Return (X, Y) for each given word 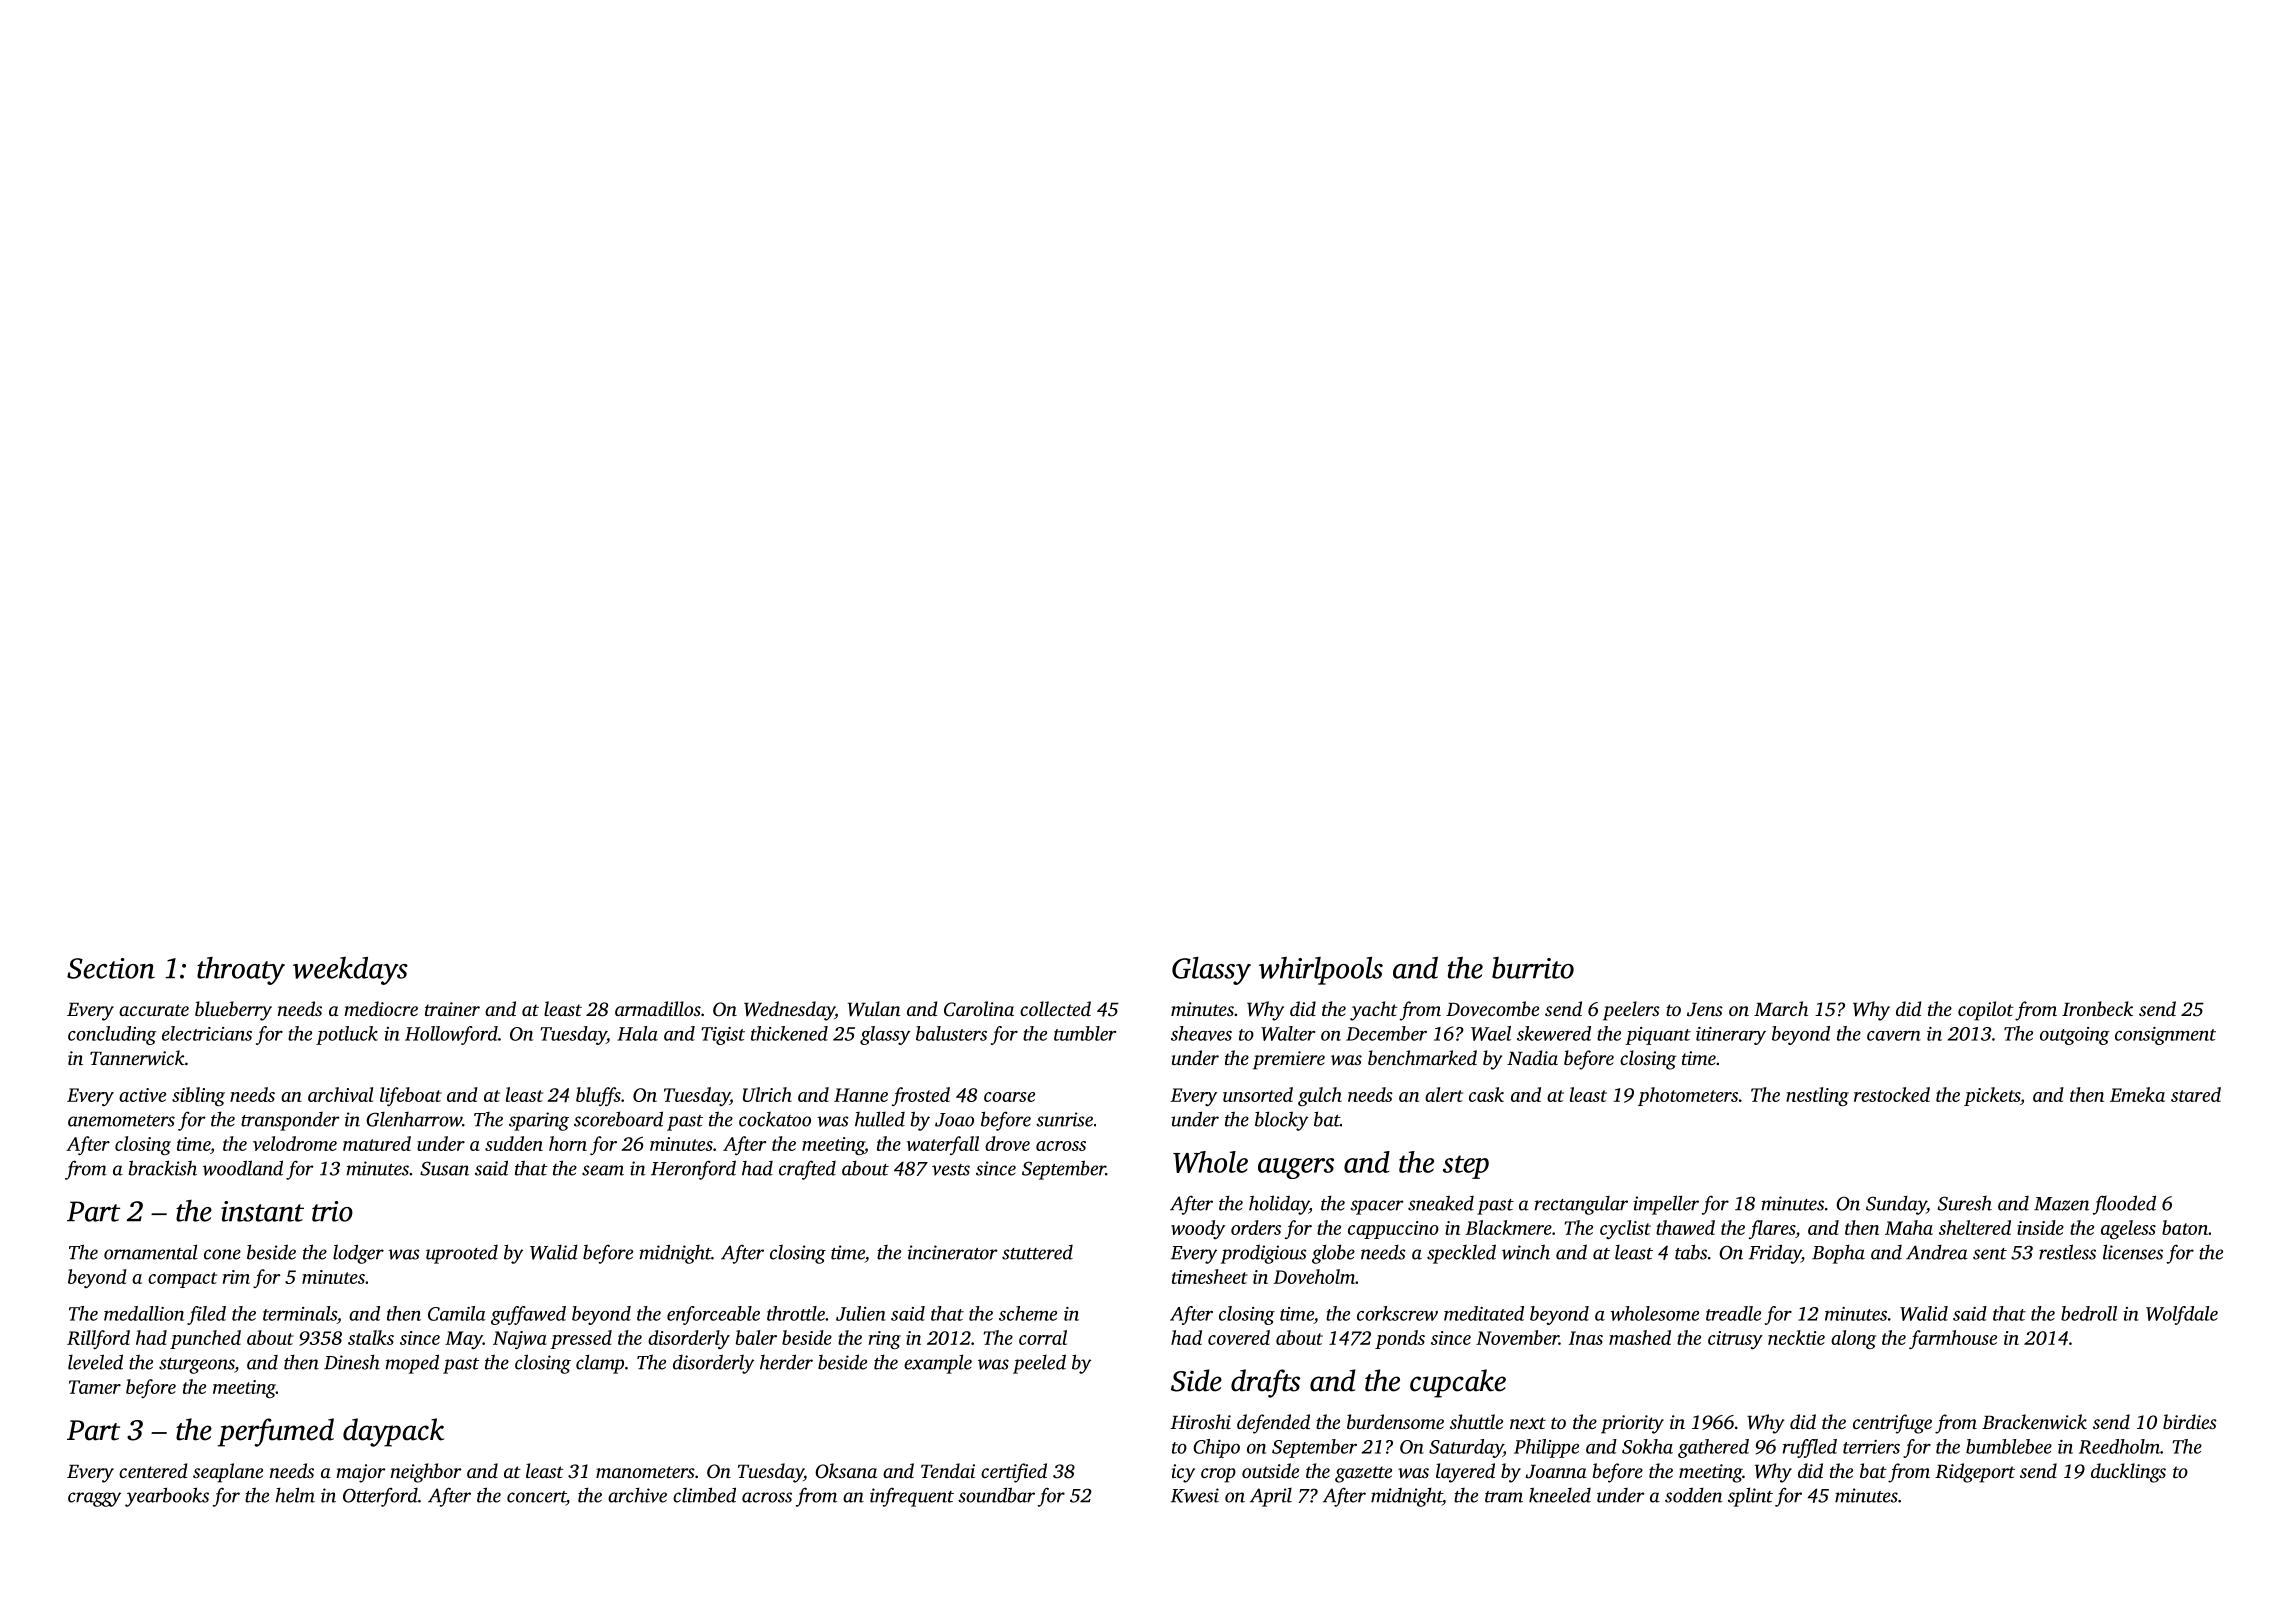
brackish (163, 1168)
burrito (1533, 968)
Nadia (1532, 1057)
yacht (1374, 1011)
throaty (241, 971)
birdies (2190, 1421)
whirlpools (1321, 970)
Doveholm (1315, 1276)
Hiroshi (1201, 1421)
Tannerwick (137, 1057)
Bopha (1838, 1254)
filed (206, 1315)
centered (153, 1470)
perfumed (276, 1432)
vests (951, 1170)
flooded (2124, 1205)
